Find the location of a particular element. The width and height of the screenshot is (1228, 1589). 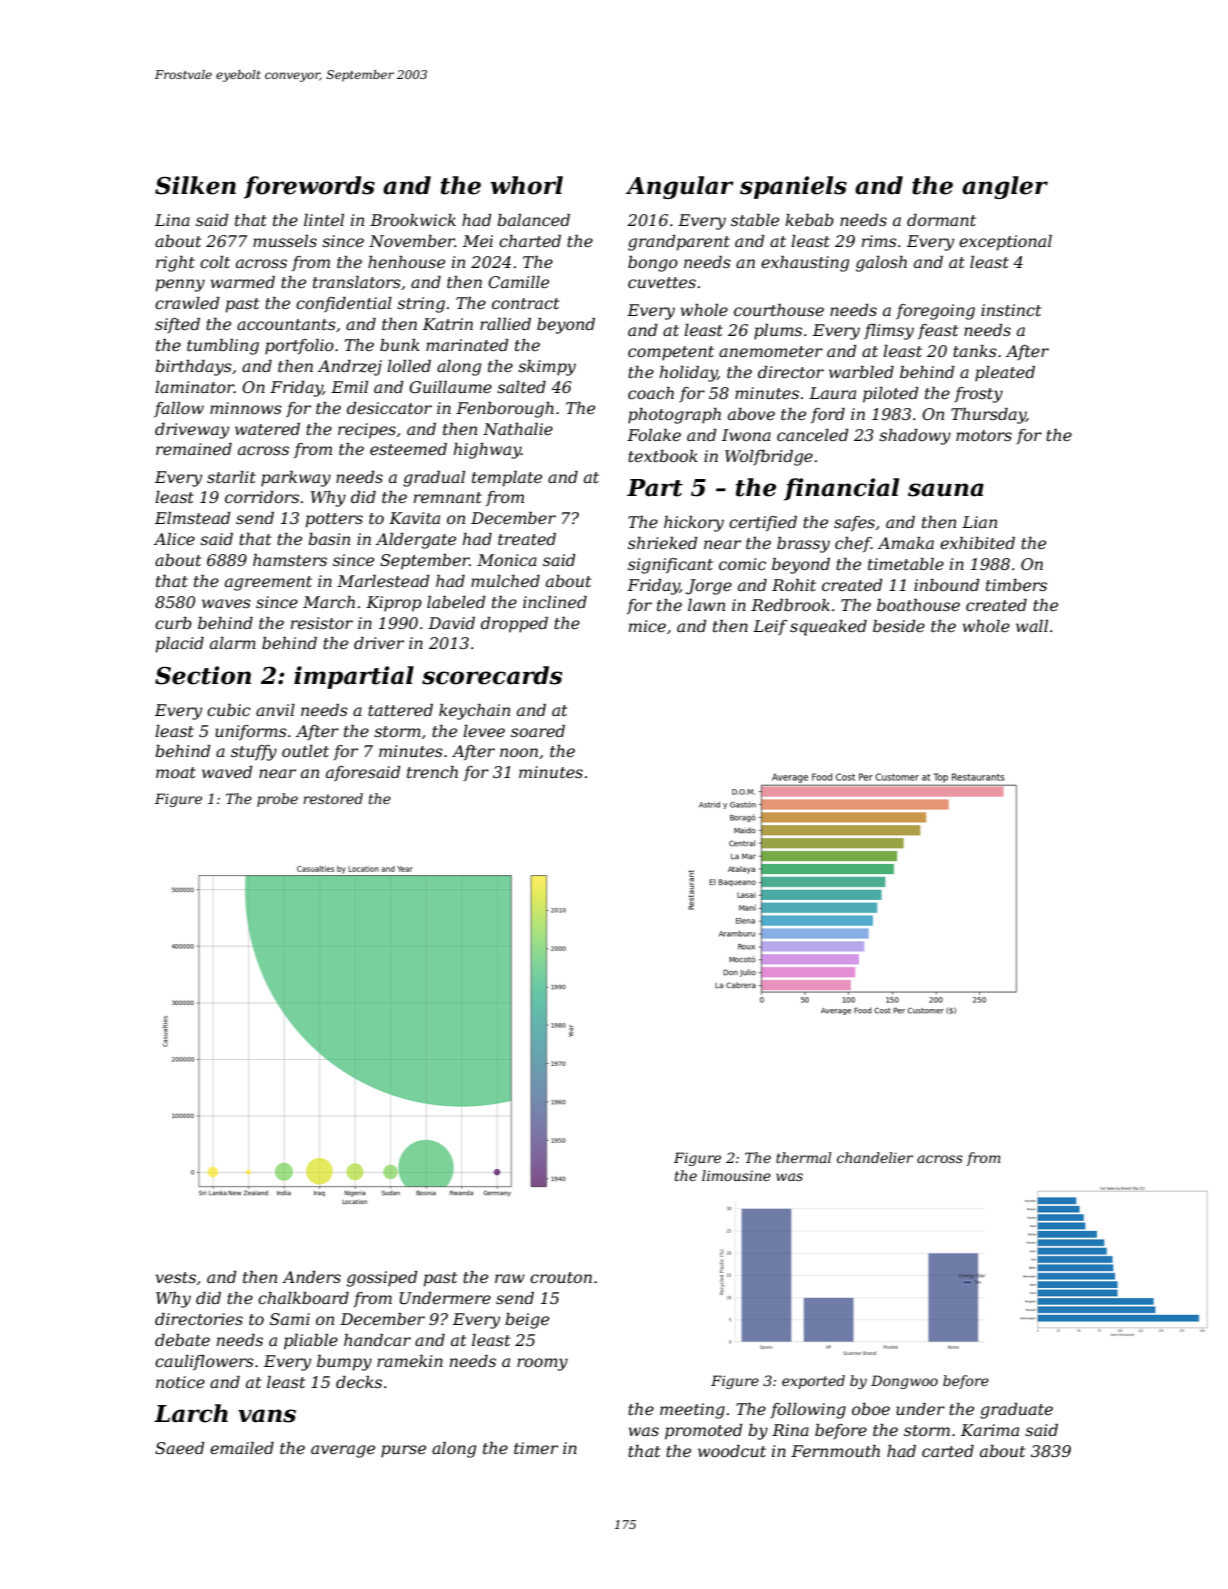

Silken is located at coordinates (195, 185).
